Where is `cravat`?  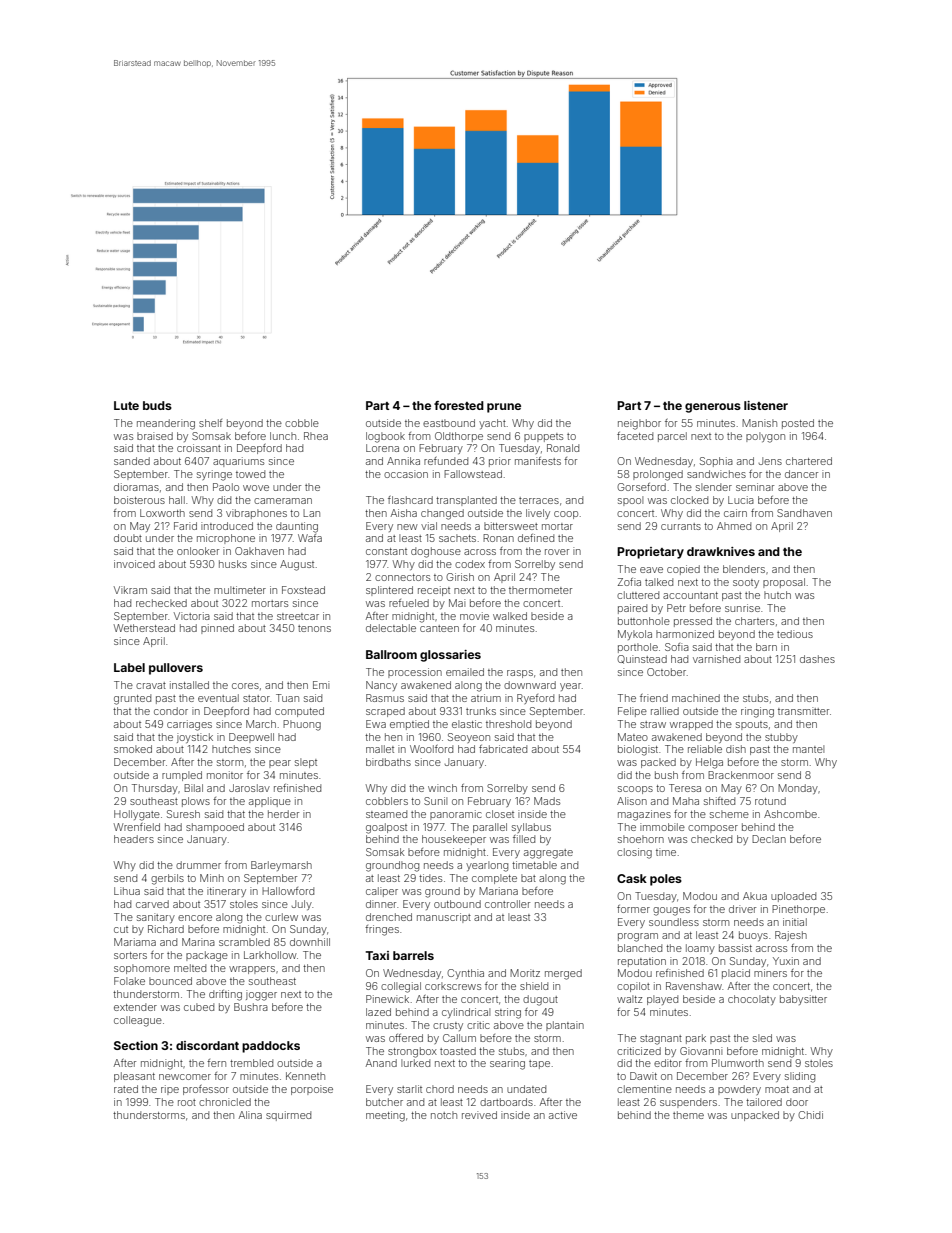
cravat is located at coordinates (151, 685).
